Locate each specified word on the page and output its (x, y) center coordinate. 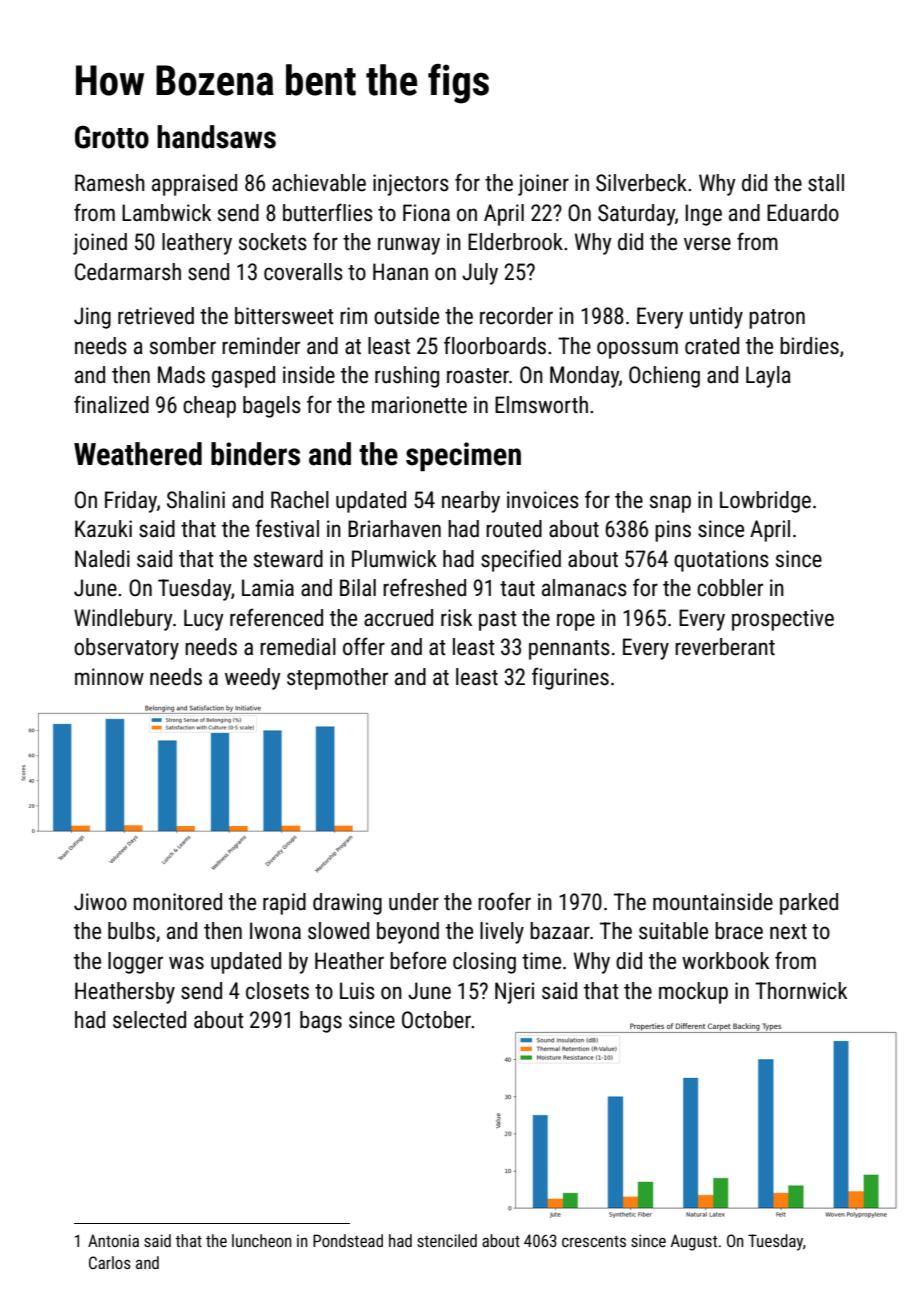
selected (149, 1020)
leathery (197, 244)
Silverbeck (641, 183)
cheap (209, 407)
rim (353, 315)
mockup (693, 993)
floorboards (495, 345)
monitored (177, 902)
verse (707, 244)
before (418, 960)
